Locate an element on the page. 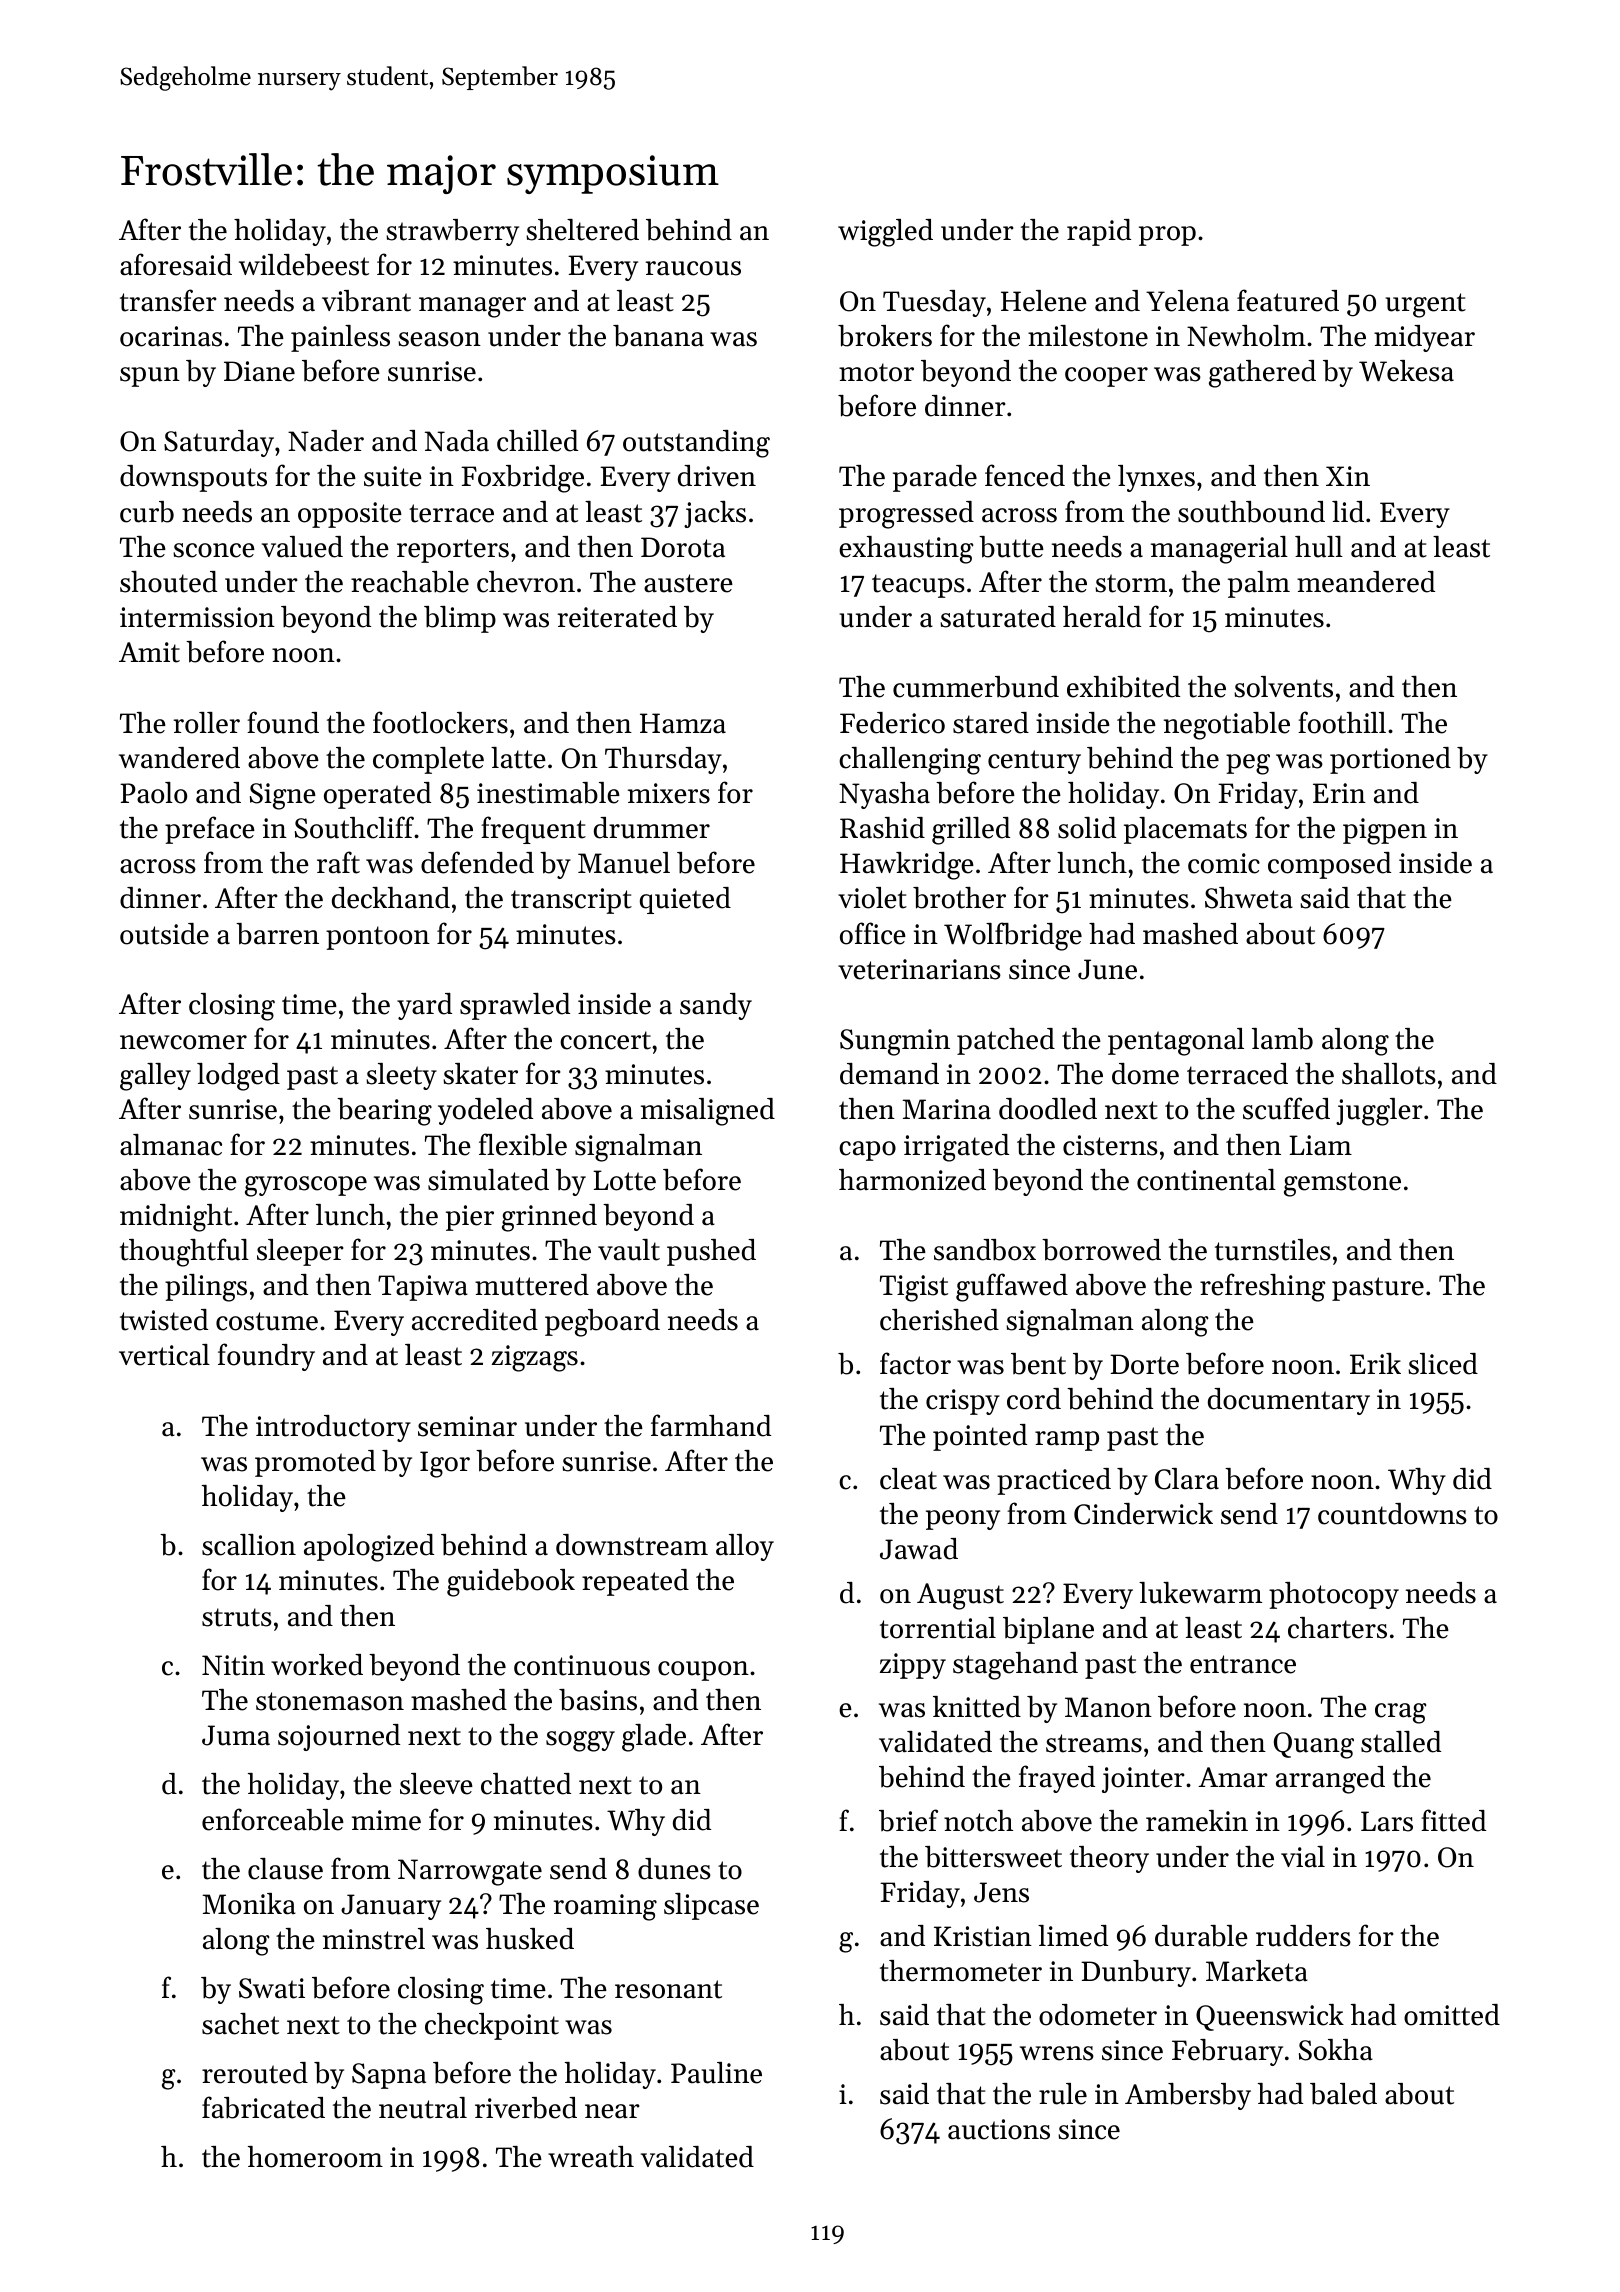 This page has width=1620, height=2292. Shweta is located at coordinates (1249, 898).
